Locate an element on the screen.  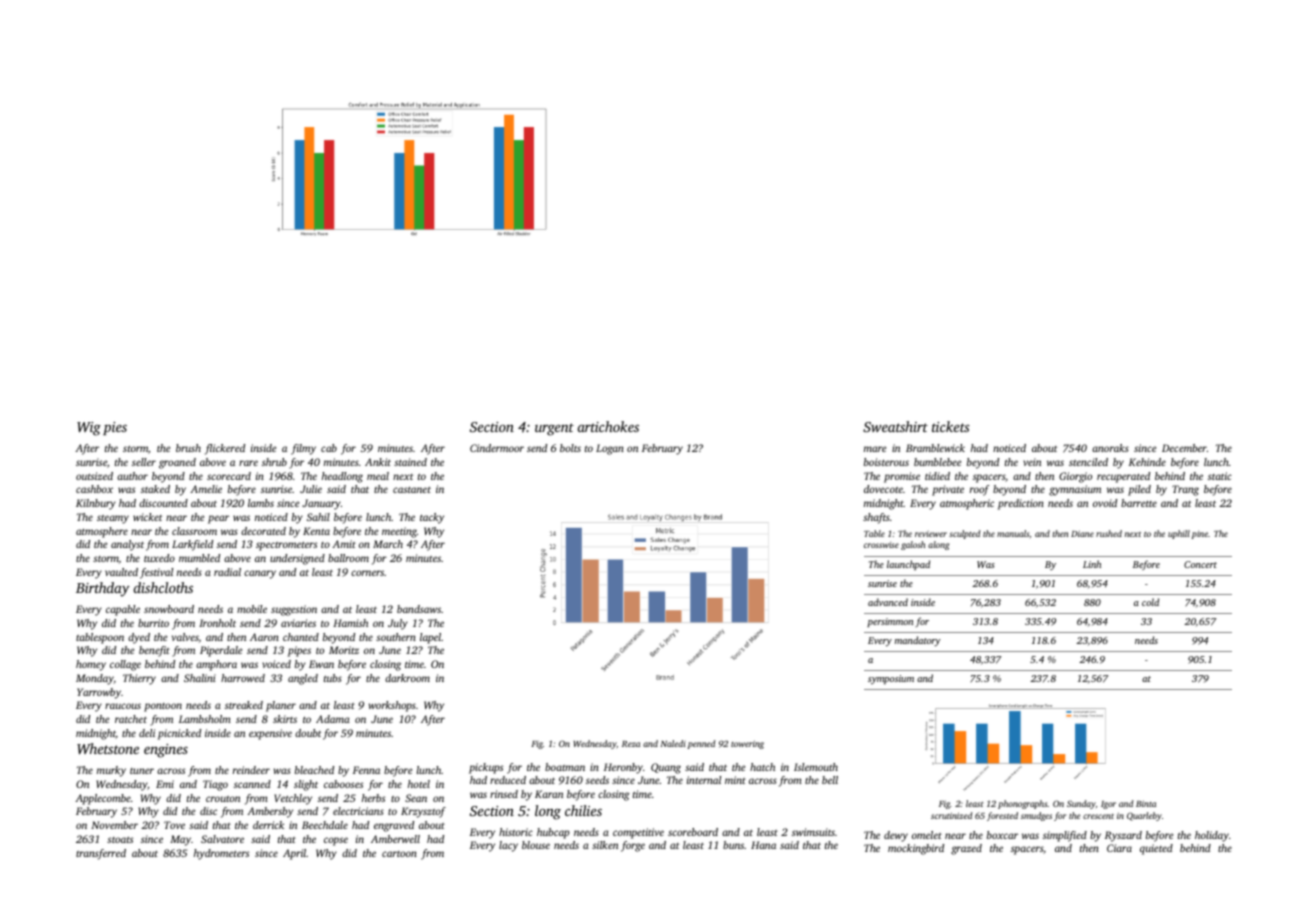
galosh is located at coordinates (913, 545).
